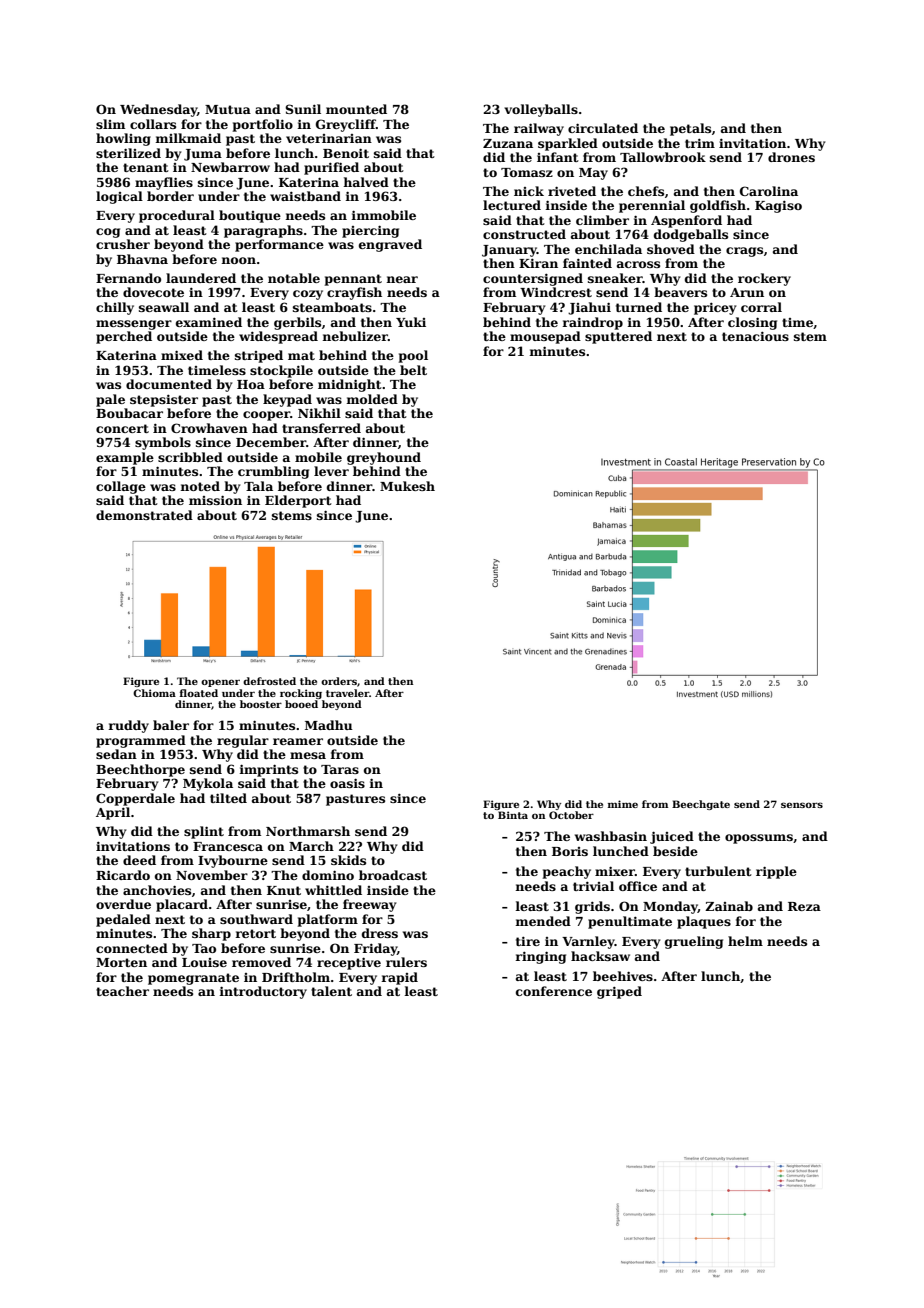 The image size is (924, 1308). I want to click on Zuzana, so click(508, 143).
